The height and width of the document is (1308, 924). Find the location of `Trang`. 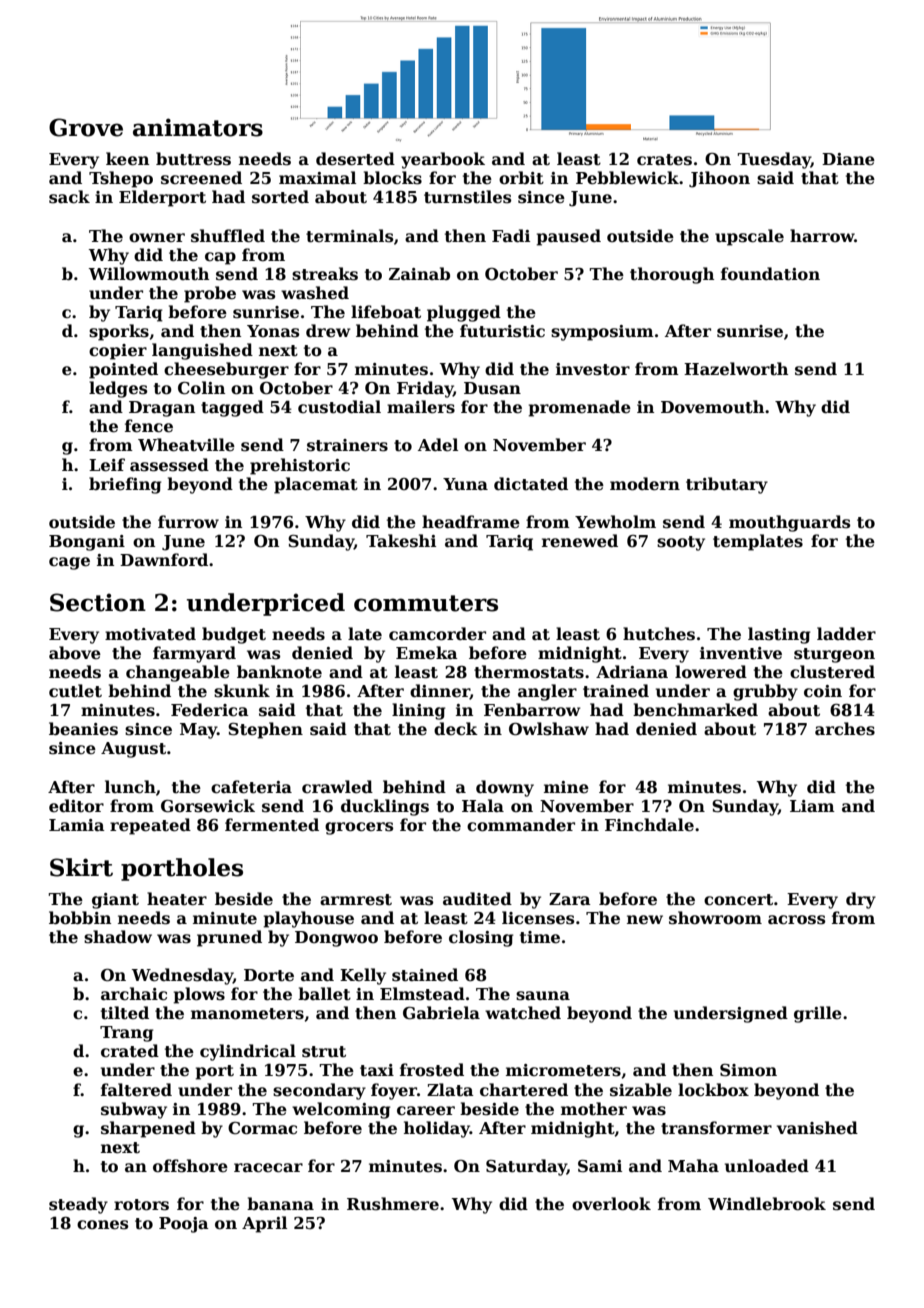

Trang is located at coordinates (126, 1034).
